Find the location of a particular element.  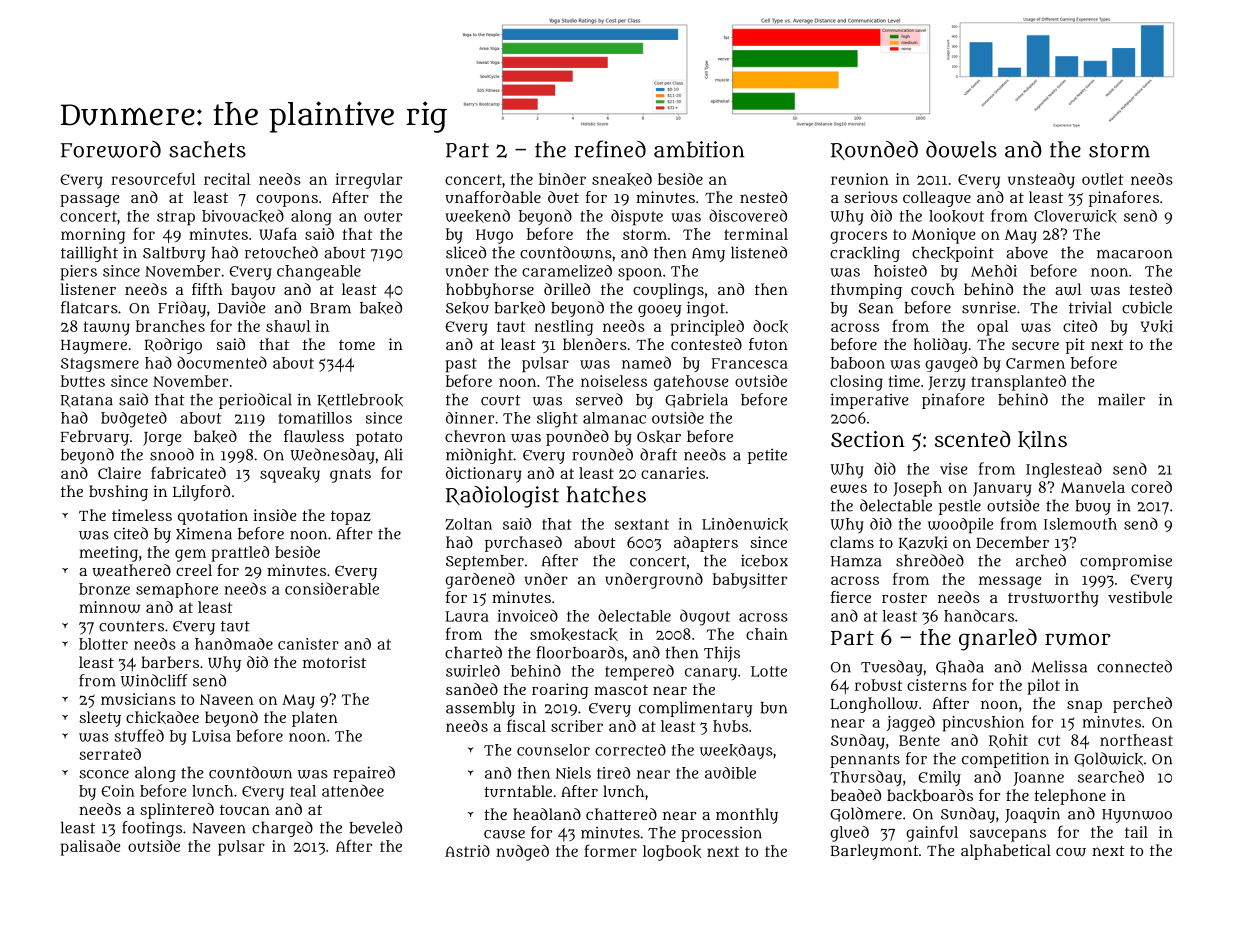

swirled is located at coordinates (473, 671).
